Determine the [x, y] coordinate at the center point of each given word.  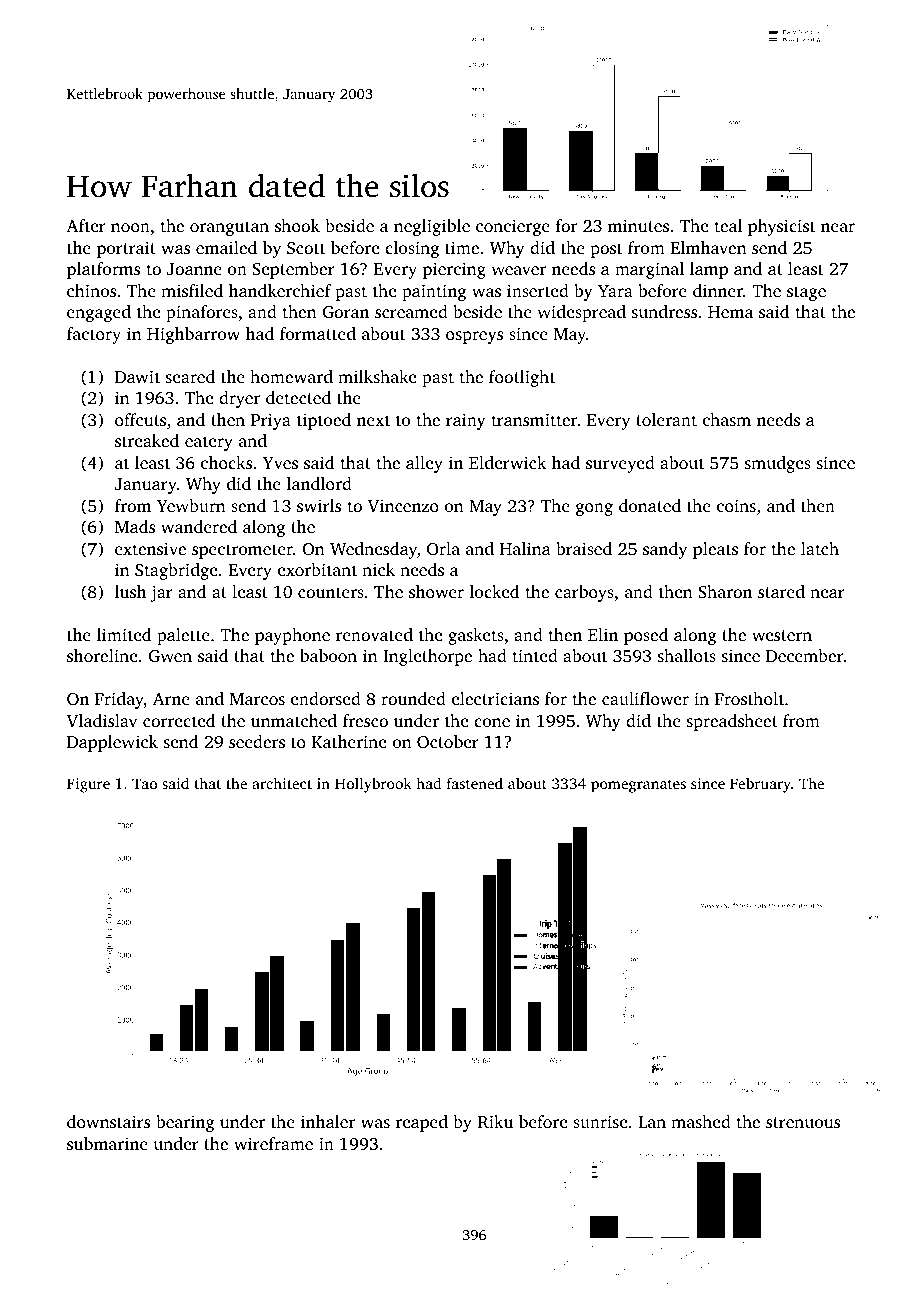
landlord [319, 483]
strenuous [803, 1122]
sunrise [600, 1121]
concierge [513, 227]
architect [282, 783]
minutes [638, 225]
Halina [525, 548]
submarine [107, 1143]
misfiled [192, 290]
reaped [422, 1123]
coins [736, 505]
